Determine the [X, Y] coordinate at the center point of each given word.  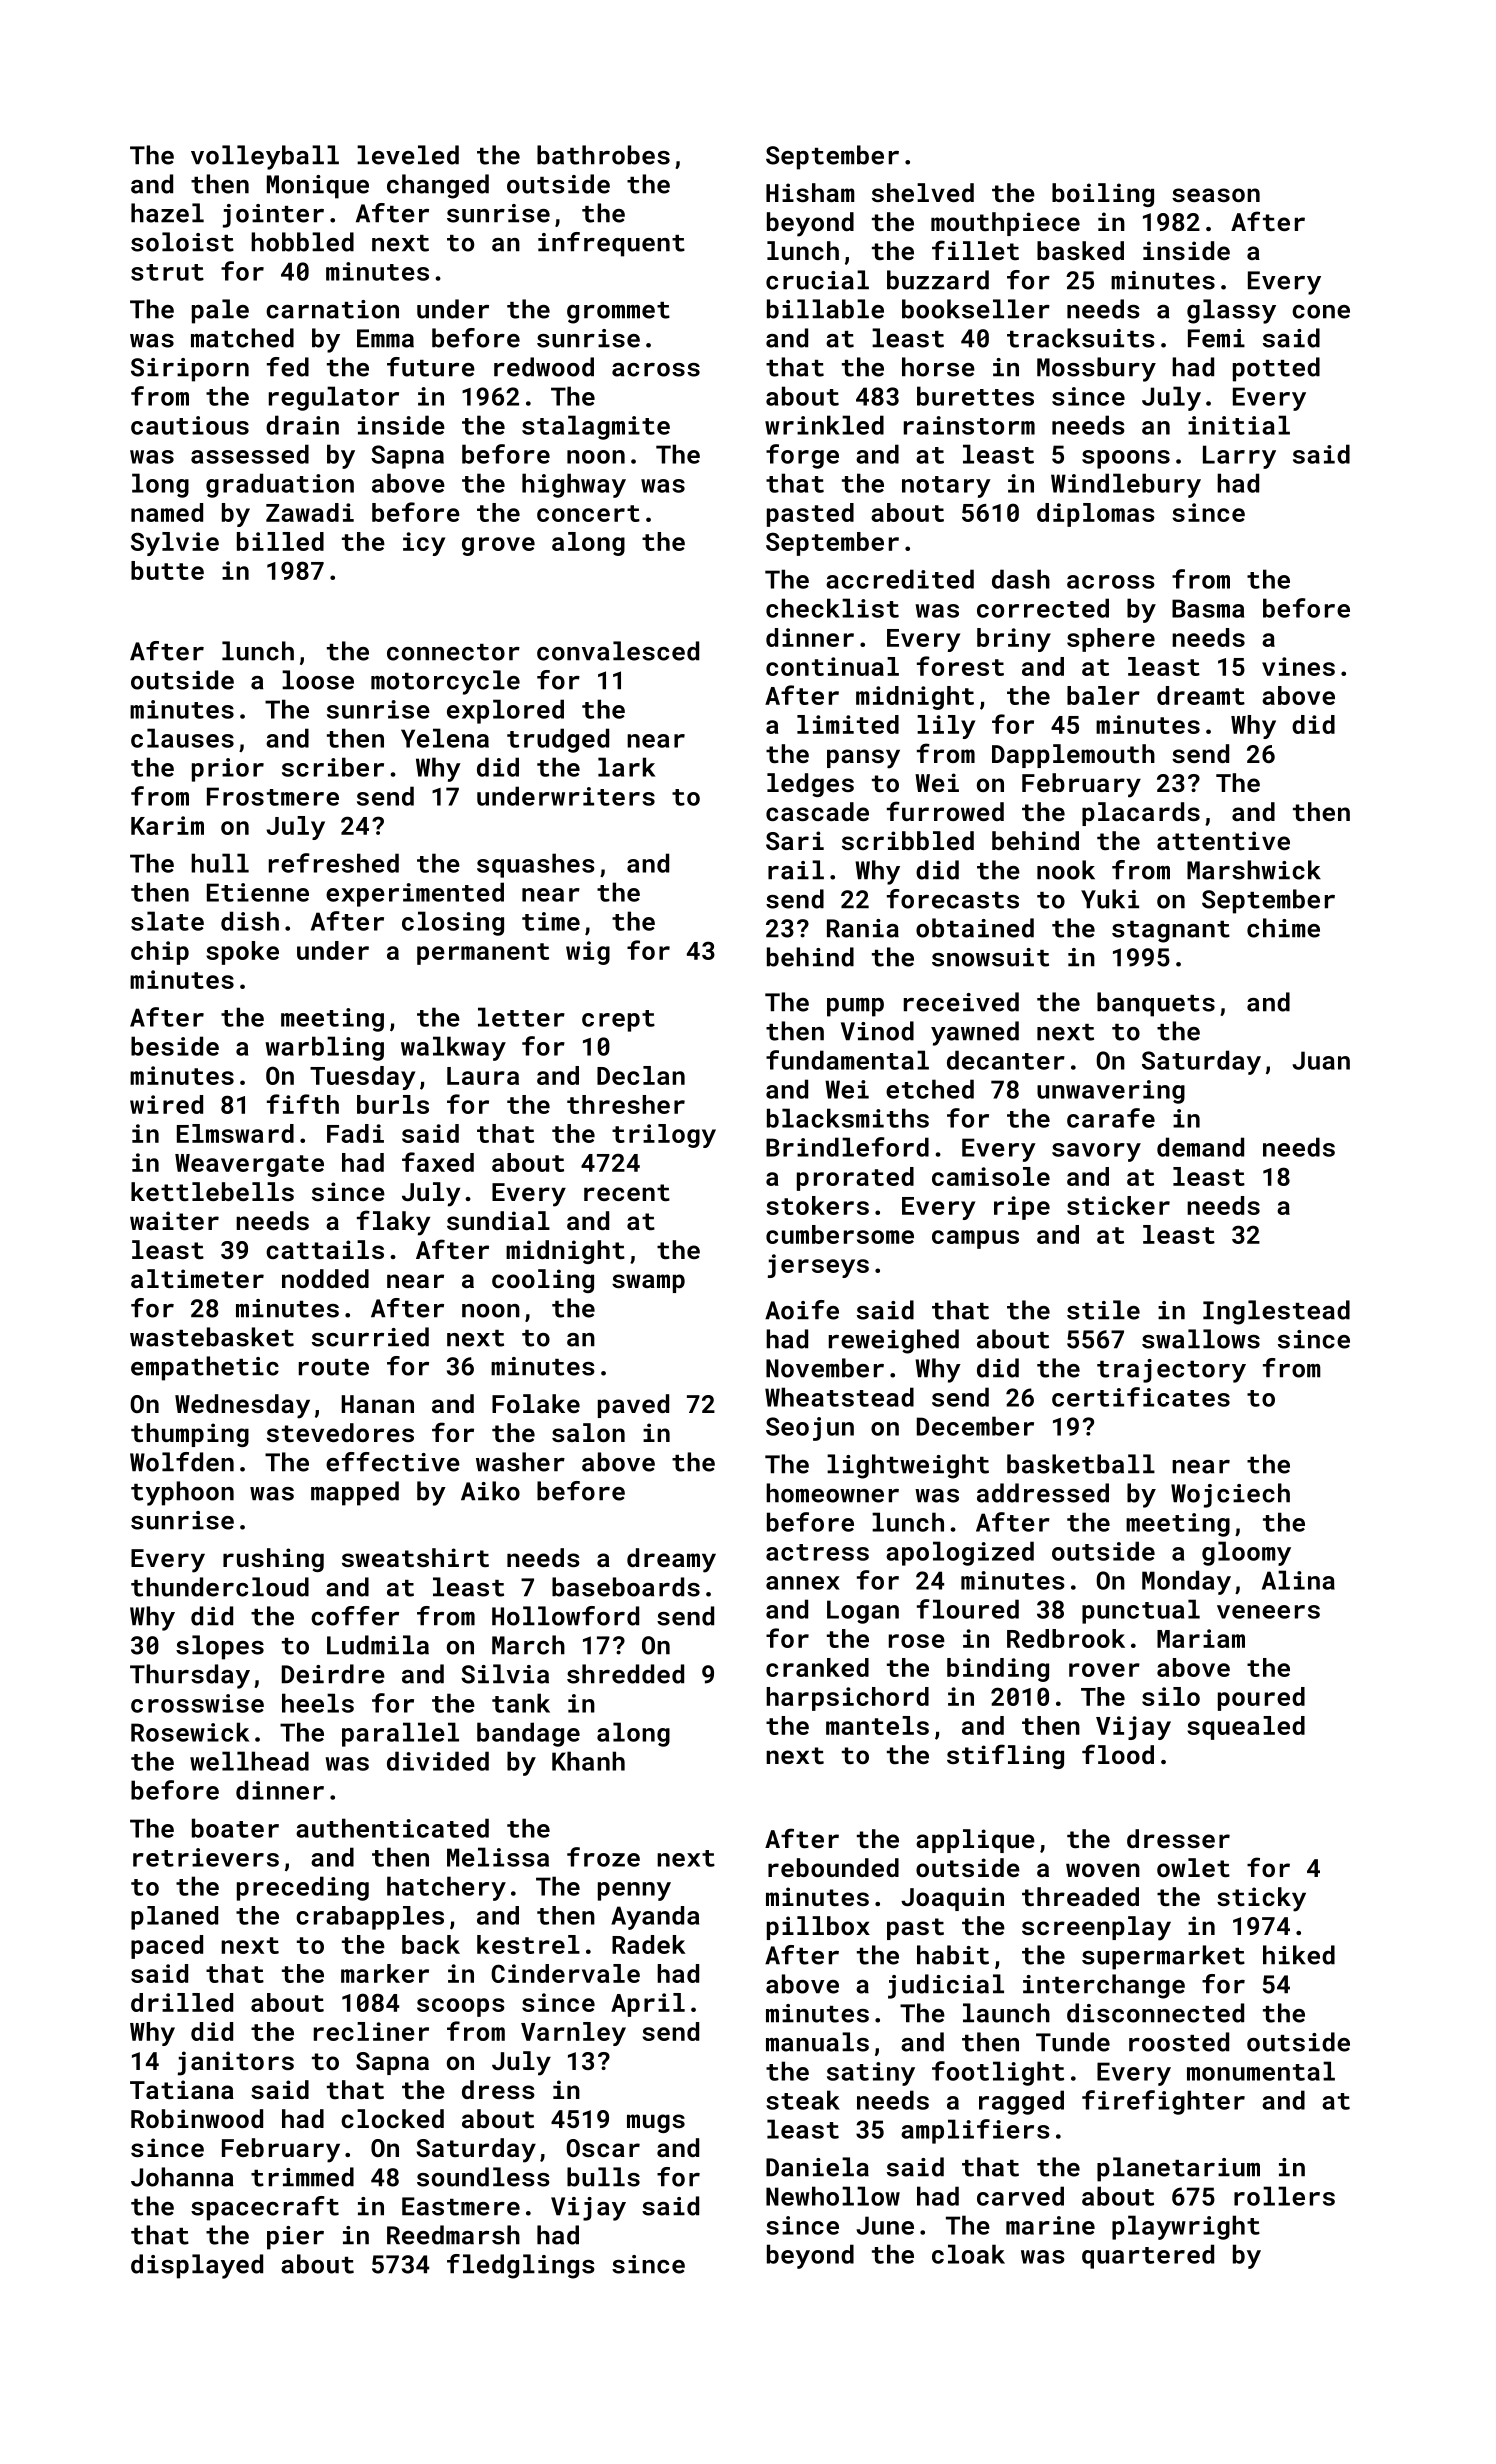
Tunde [1073, 2042]
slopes [220, 1647]
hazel [167, 213]
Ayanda [655, 1918]
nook [1066, 870]
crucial [817, 280]
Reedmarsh [453, 2235]
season [1216, 195]
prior [228, 770]
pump [855, 1007]
